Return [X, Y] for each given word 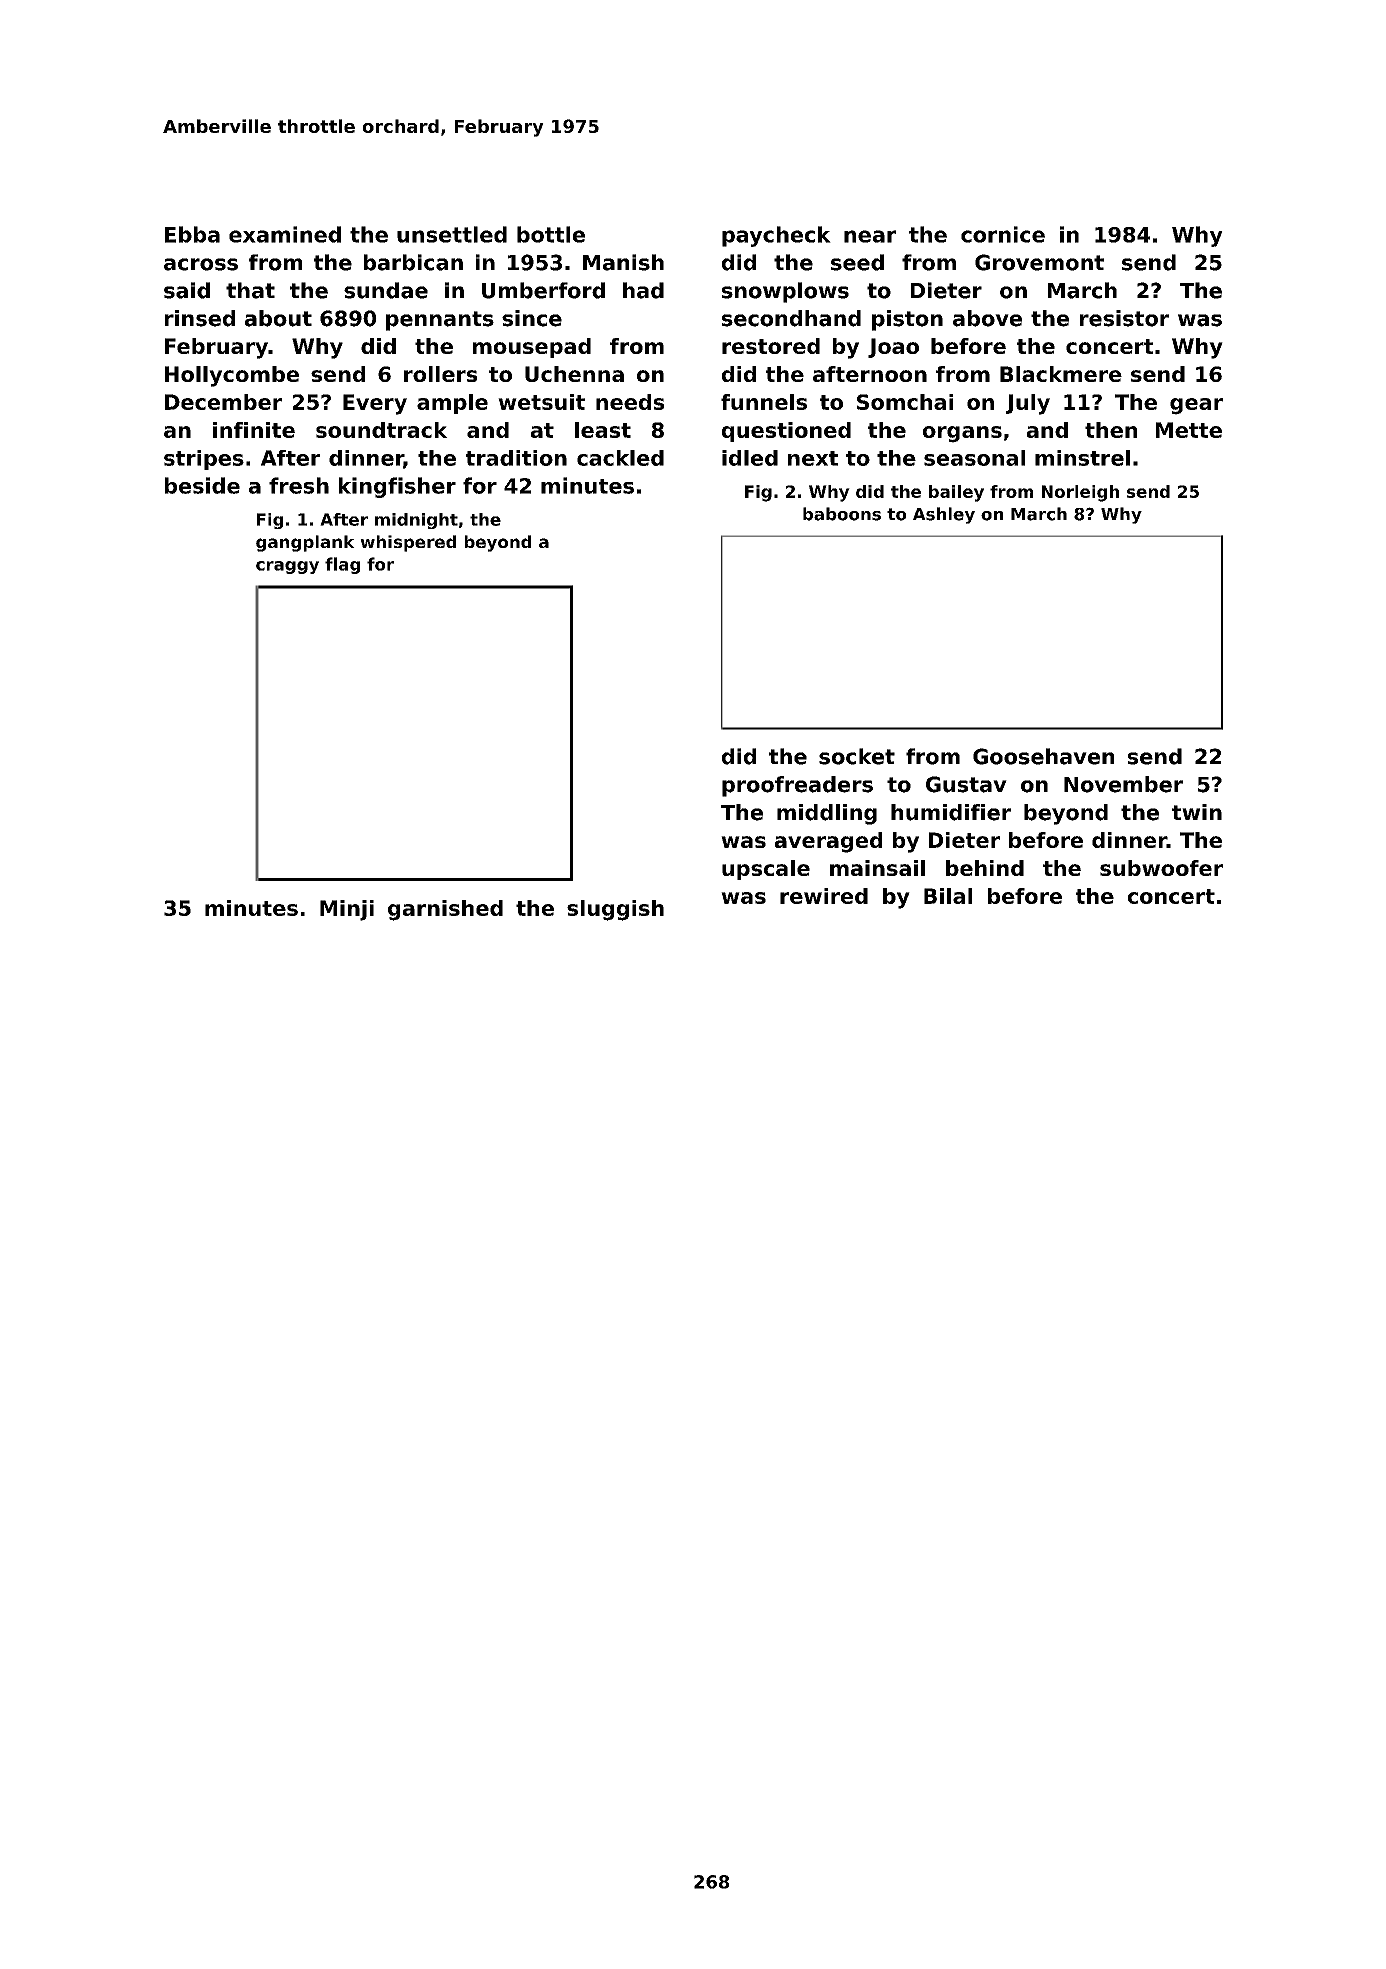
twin [1197, 812]
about [278, 318]
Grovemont [1039, 262]
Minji [347, 910]
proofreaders [797, 786]
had [643, 290]
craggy [287, 567]
